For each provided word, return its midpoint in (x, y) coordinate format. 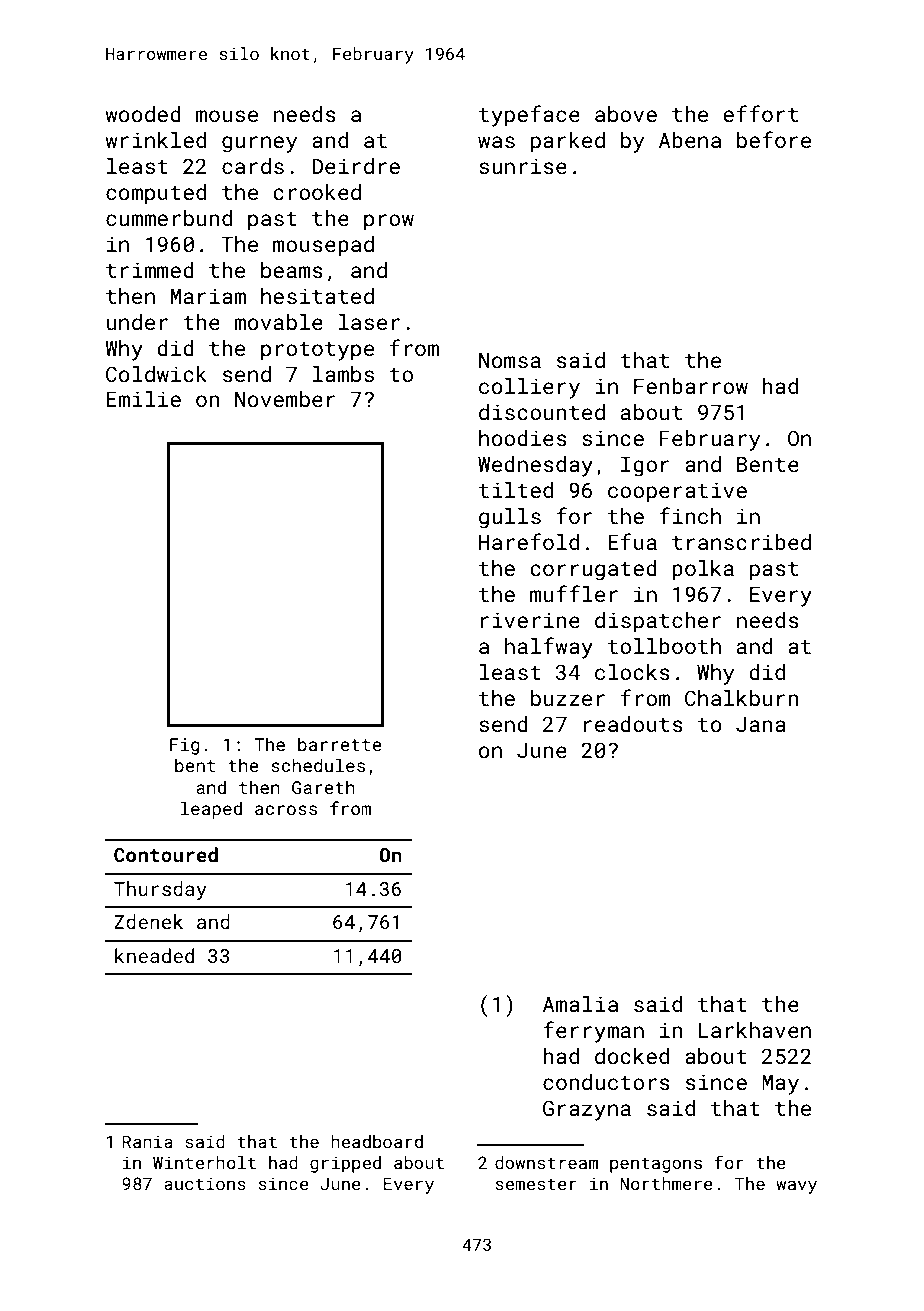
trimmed (150, 270)
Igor (645, 466)
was (496, 142)
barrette (339, 744)
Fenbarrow (691, 386)
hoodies (523, 438)
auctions (205, 1183)
